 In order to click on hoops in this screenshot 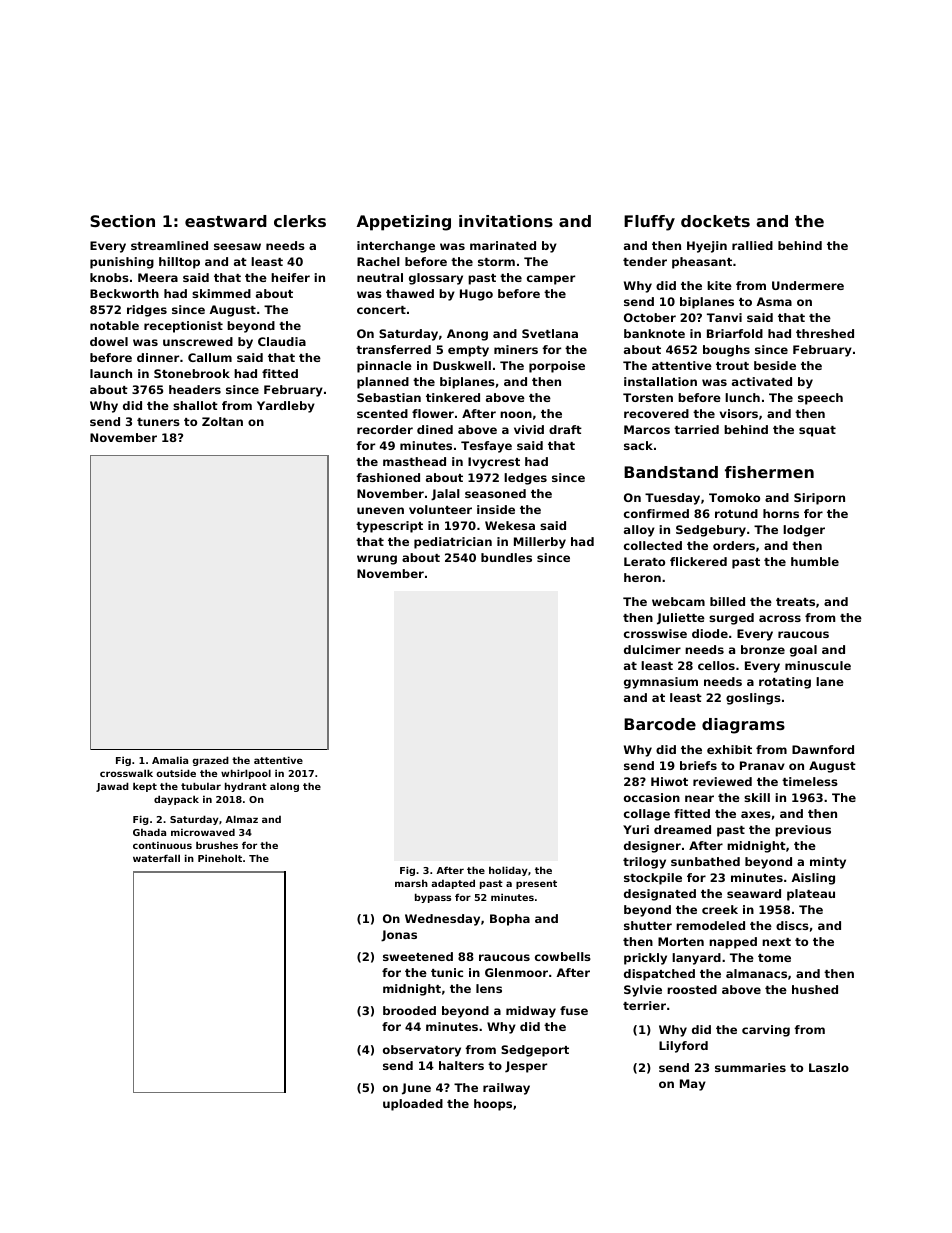, I will do `click(493, 1105)`.
